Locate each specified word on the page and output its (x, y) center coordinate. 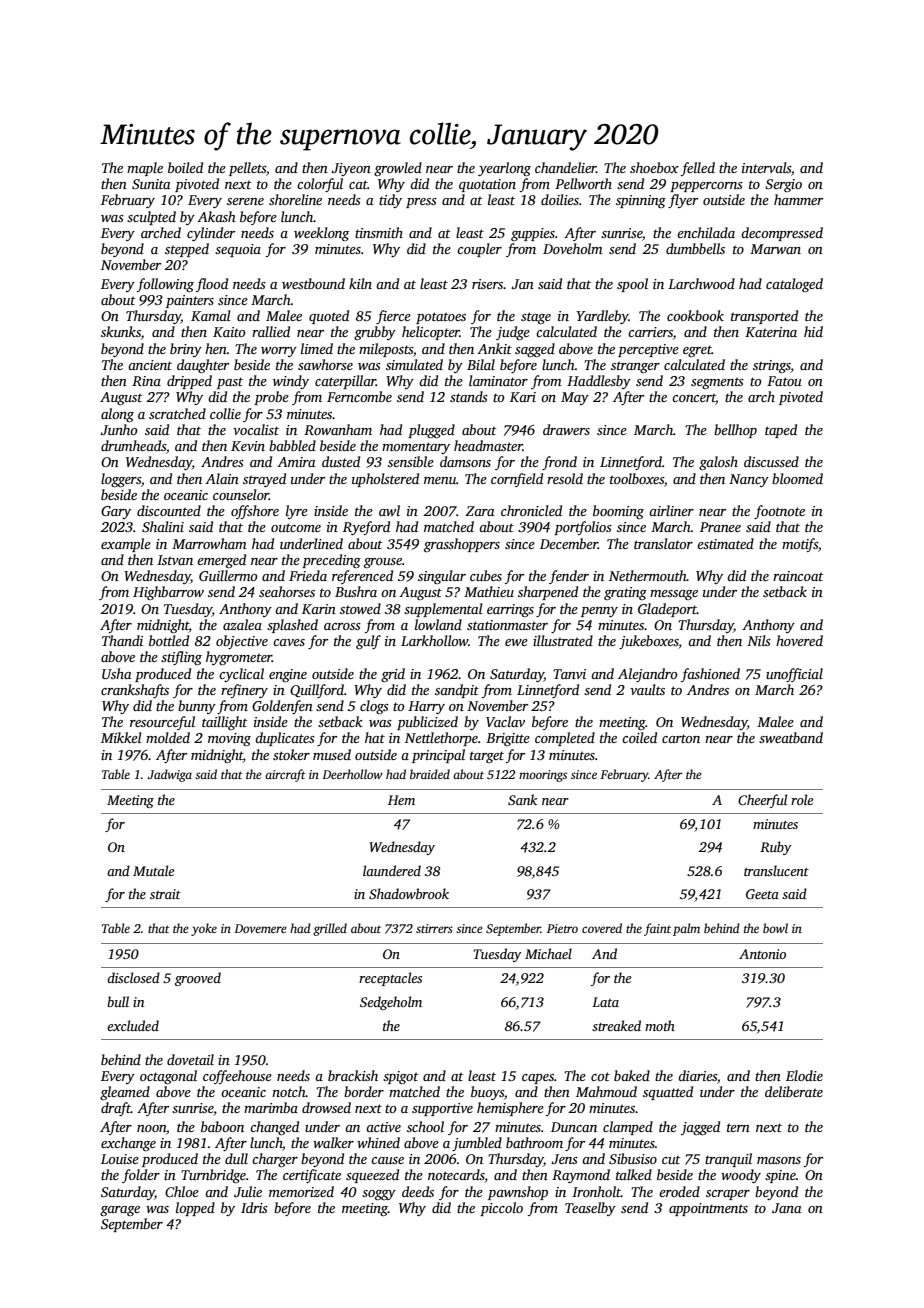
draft (116, 1109)
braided (430, 774)
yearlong (504, 169)
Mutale (154, 870)
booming (618, 512)
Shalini (163, 526)
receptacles (390, 979)
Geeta (762, 894)
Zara (480, 511)
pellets (247, 169)
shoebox (654, 167)
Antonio (762, 954)
